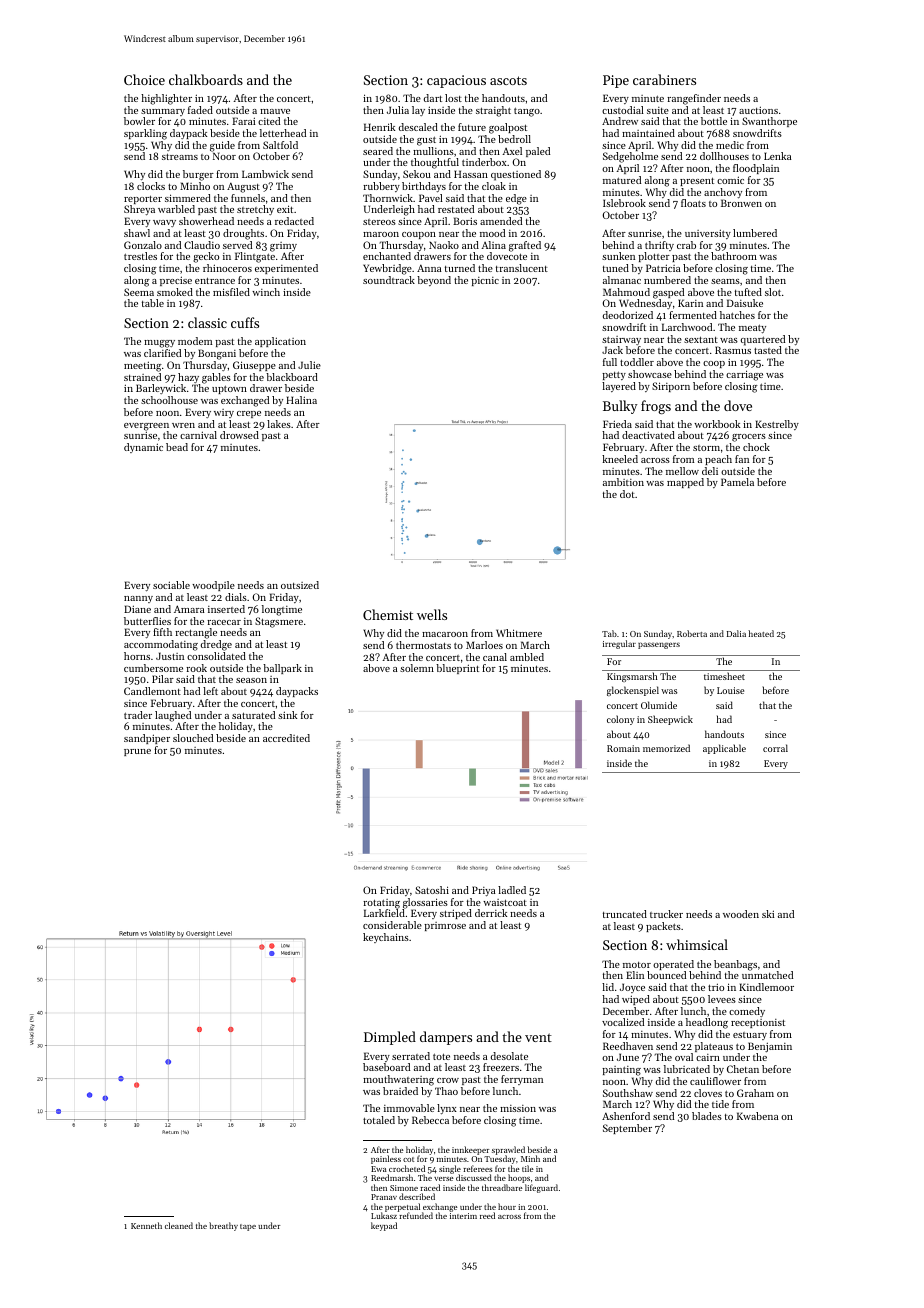 Image resolution: width=924 pixels, height=1308 pixels. What do you see at coordinates (737, 482) in the screenshot?
I see `Pamela` at bounding box center [737, 482].
